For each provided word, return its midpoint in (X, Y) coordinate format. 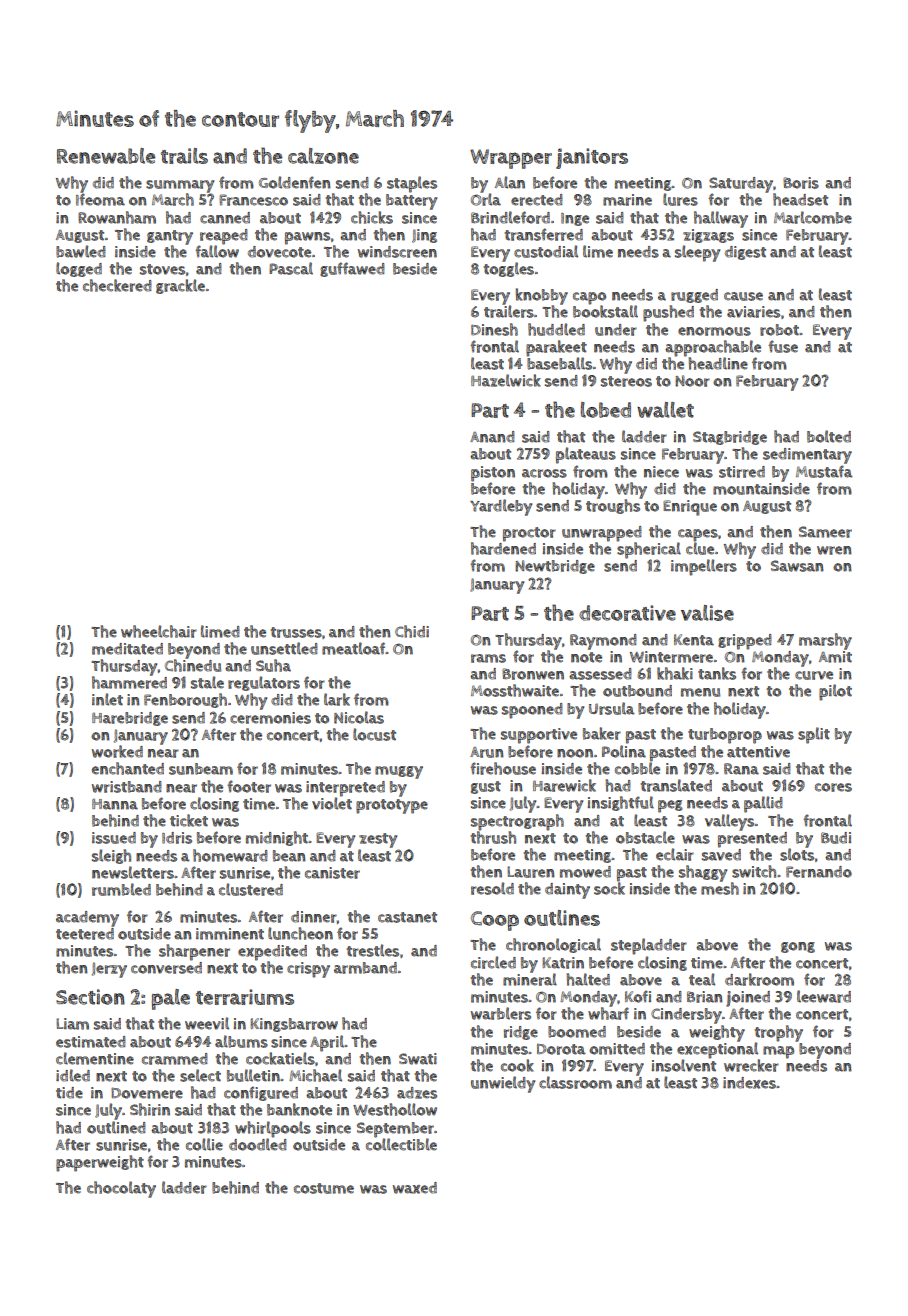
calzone (323, 156)
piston (493, 474)
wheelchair (159, 631)
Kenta (694, 640)
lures (680, 199)
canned (225, 218)
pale (171, 999)
